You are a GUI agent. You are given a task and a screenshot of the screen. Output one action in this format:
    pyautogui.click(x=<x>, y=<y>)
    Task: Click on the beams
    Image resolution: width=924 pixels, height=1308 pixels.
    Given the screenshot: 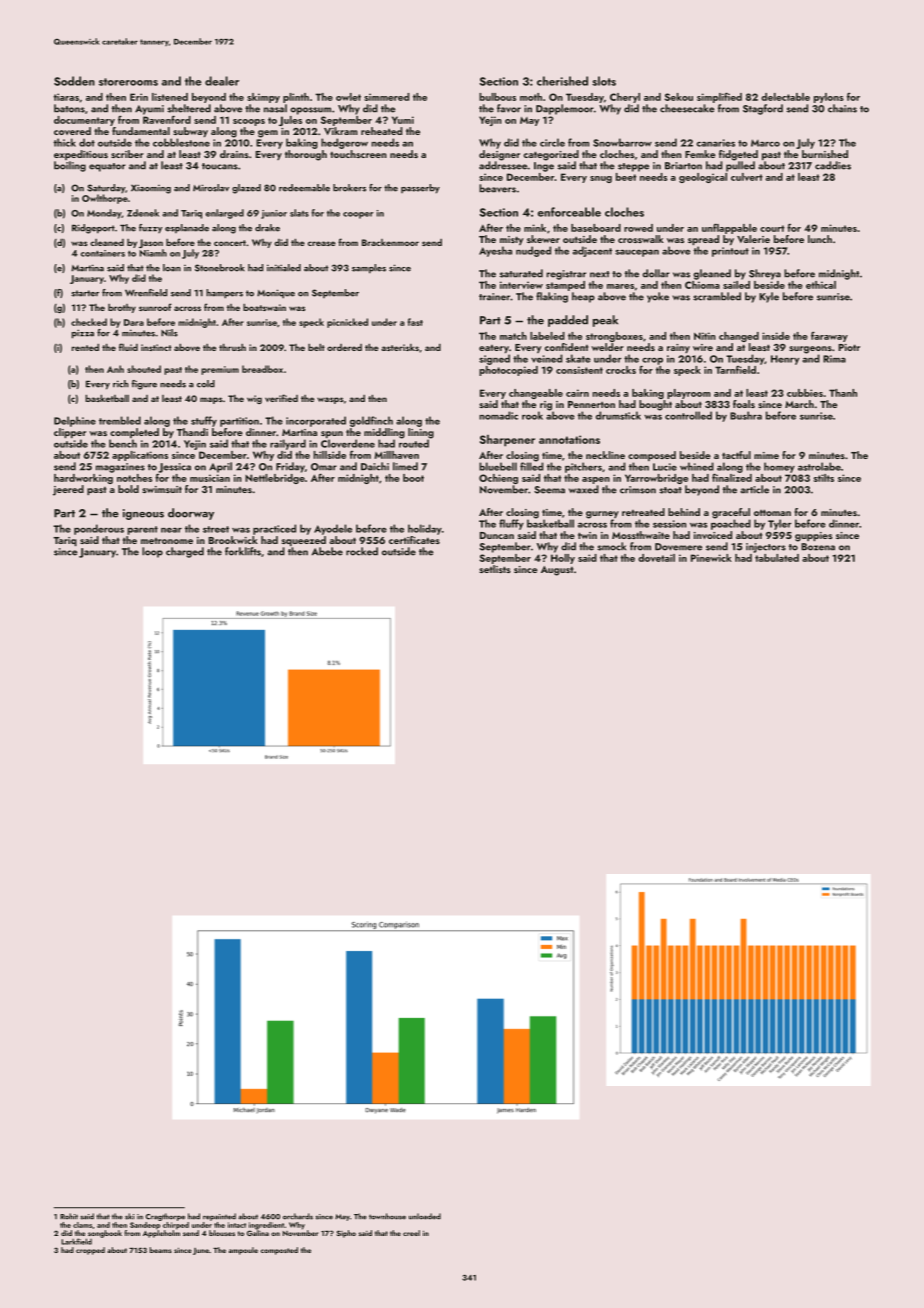 What is the action you would take?
    pyautogui.click(x=161, y=1250)
